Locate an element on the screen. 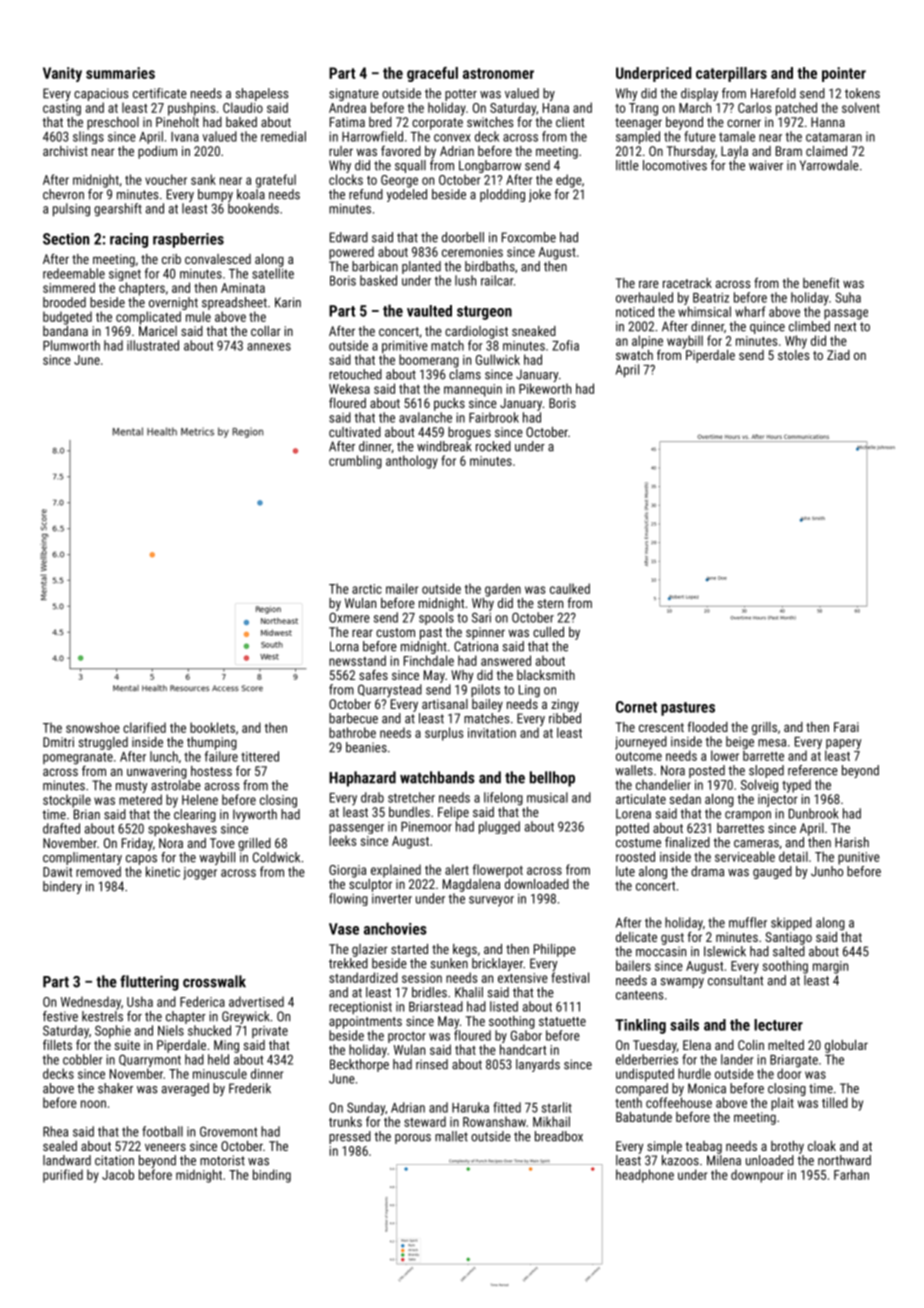 The image size is (924, 1308). retouched is located at coordinates (355, 374).
